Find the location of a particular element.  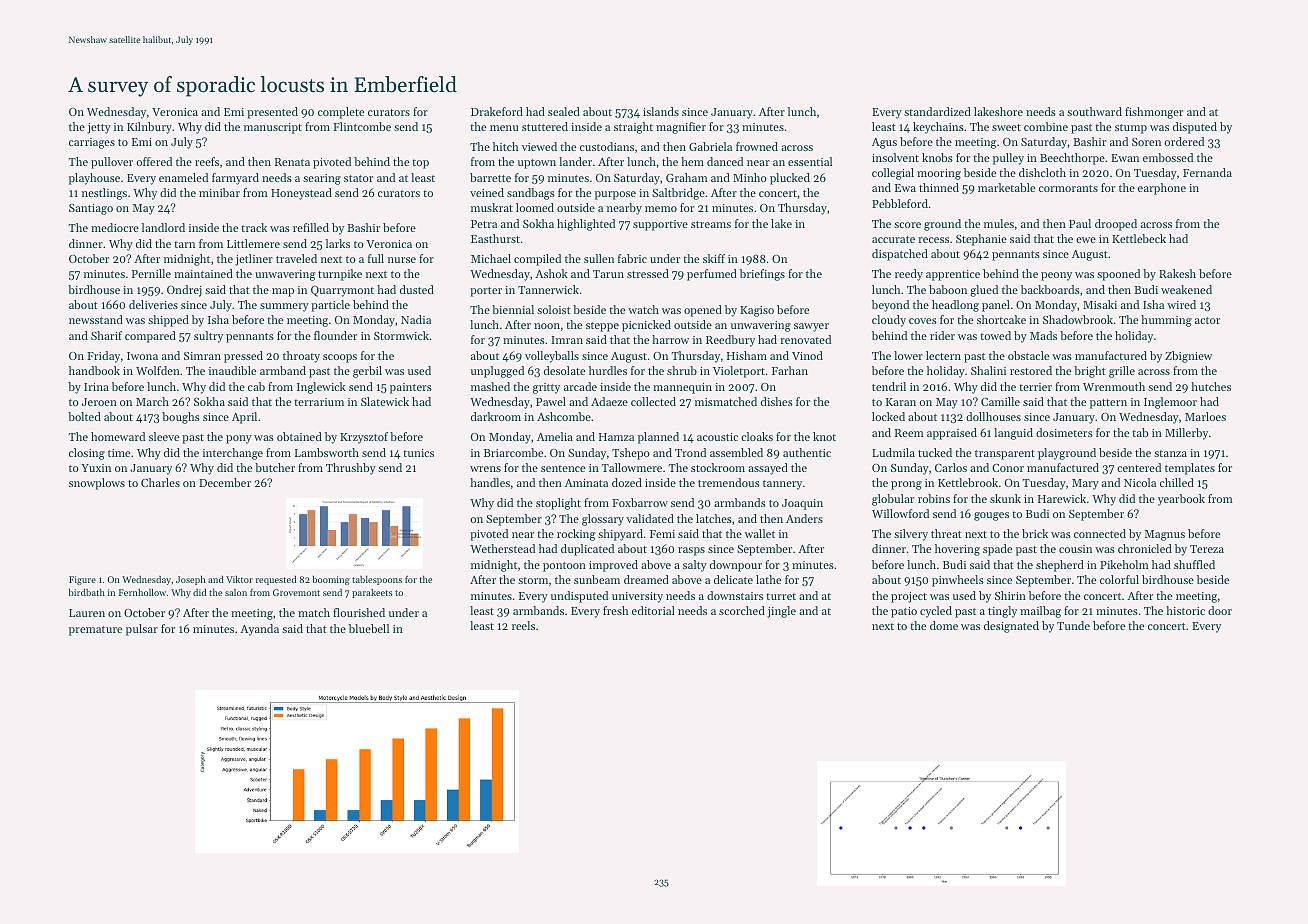

Irina is located at coordinates (96, 387).
